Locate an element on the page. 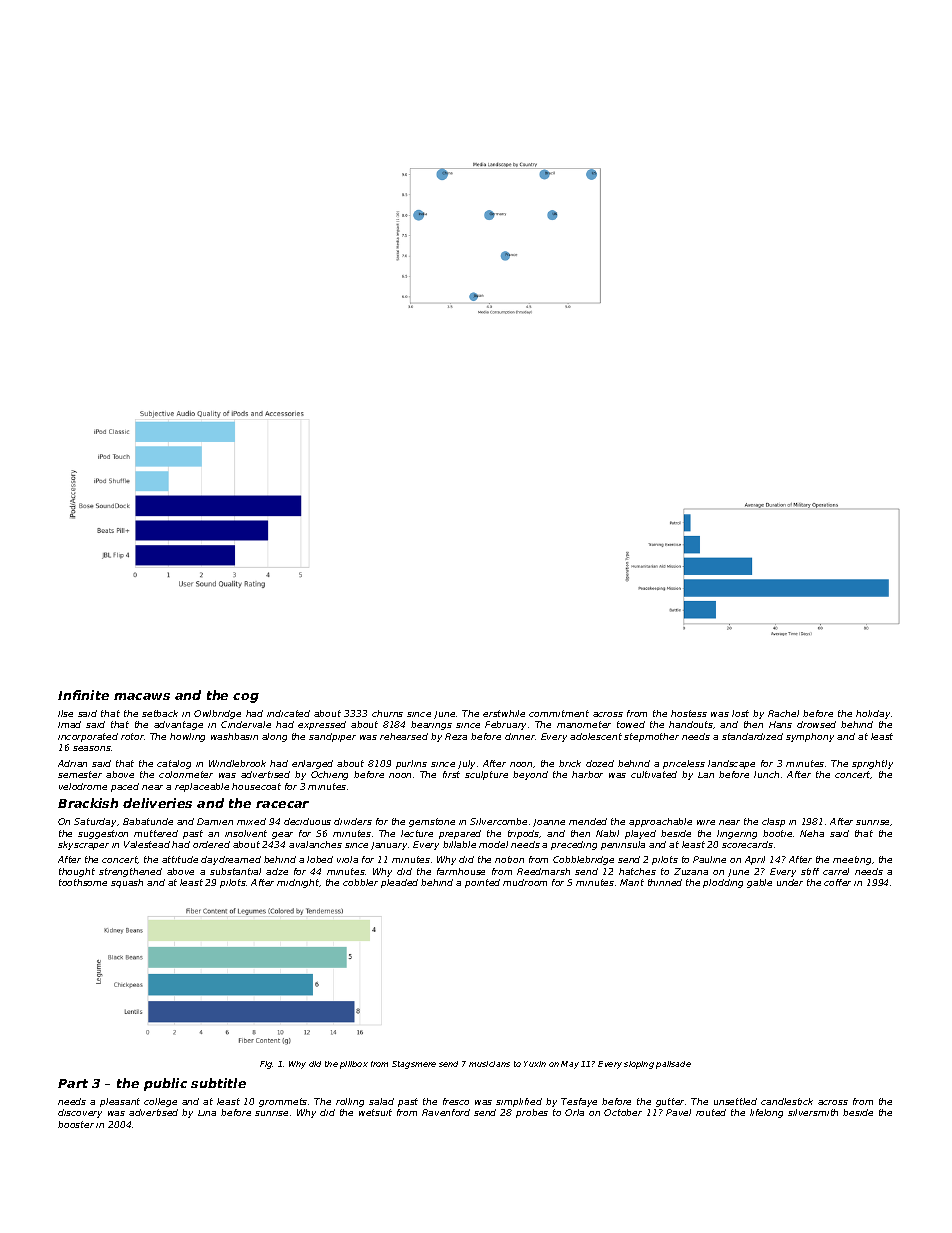  grommets is located at coordinates (283, 1102).
